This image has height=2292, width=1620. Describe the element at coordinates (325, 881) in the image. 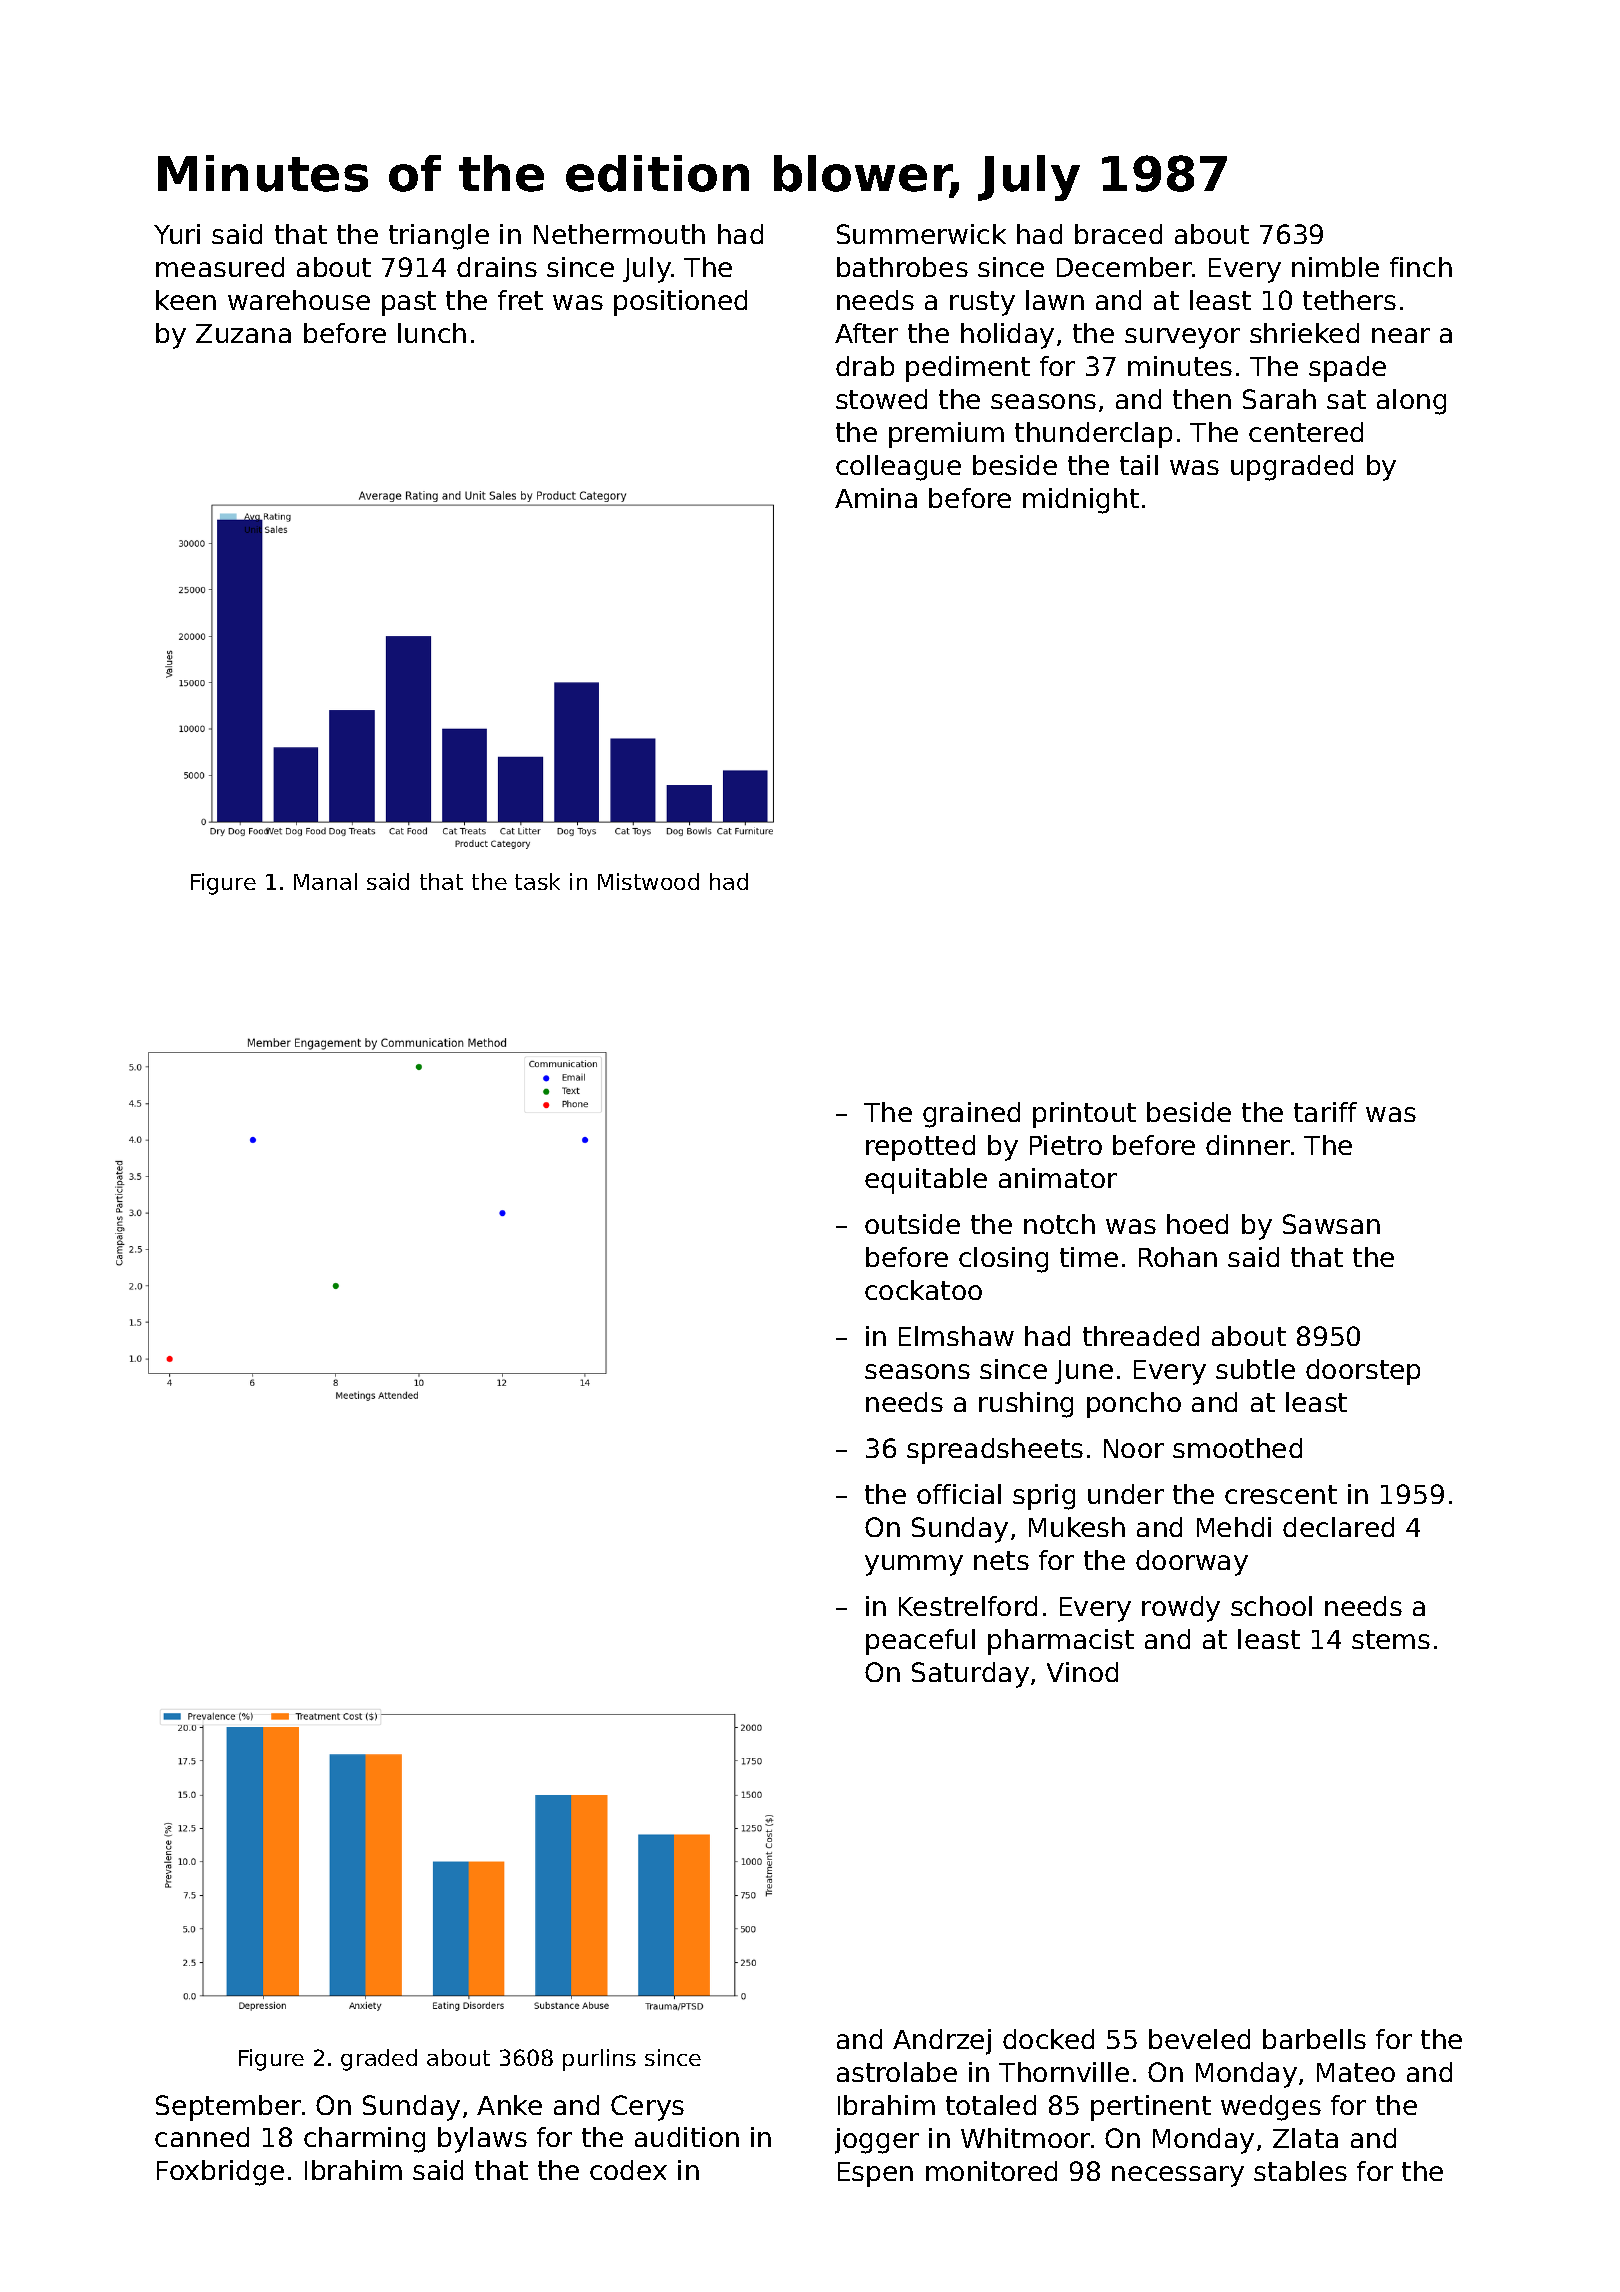

I see `Manal` at that location.
